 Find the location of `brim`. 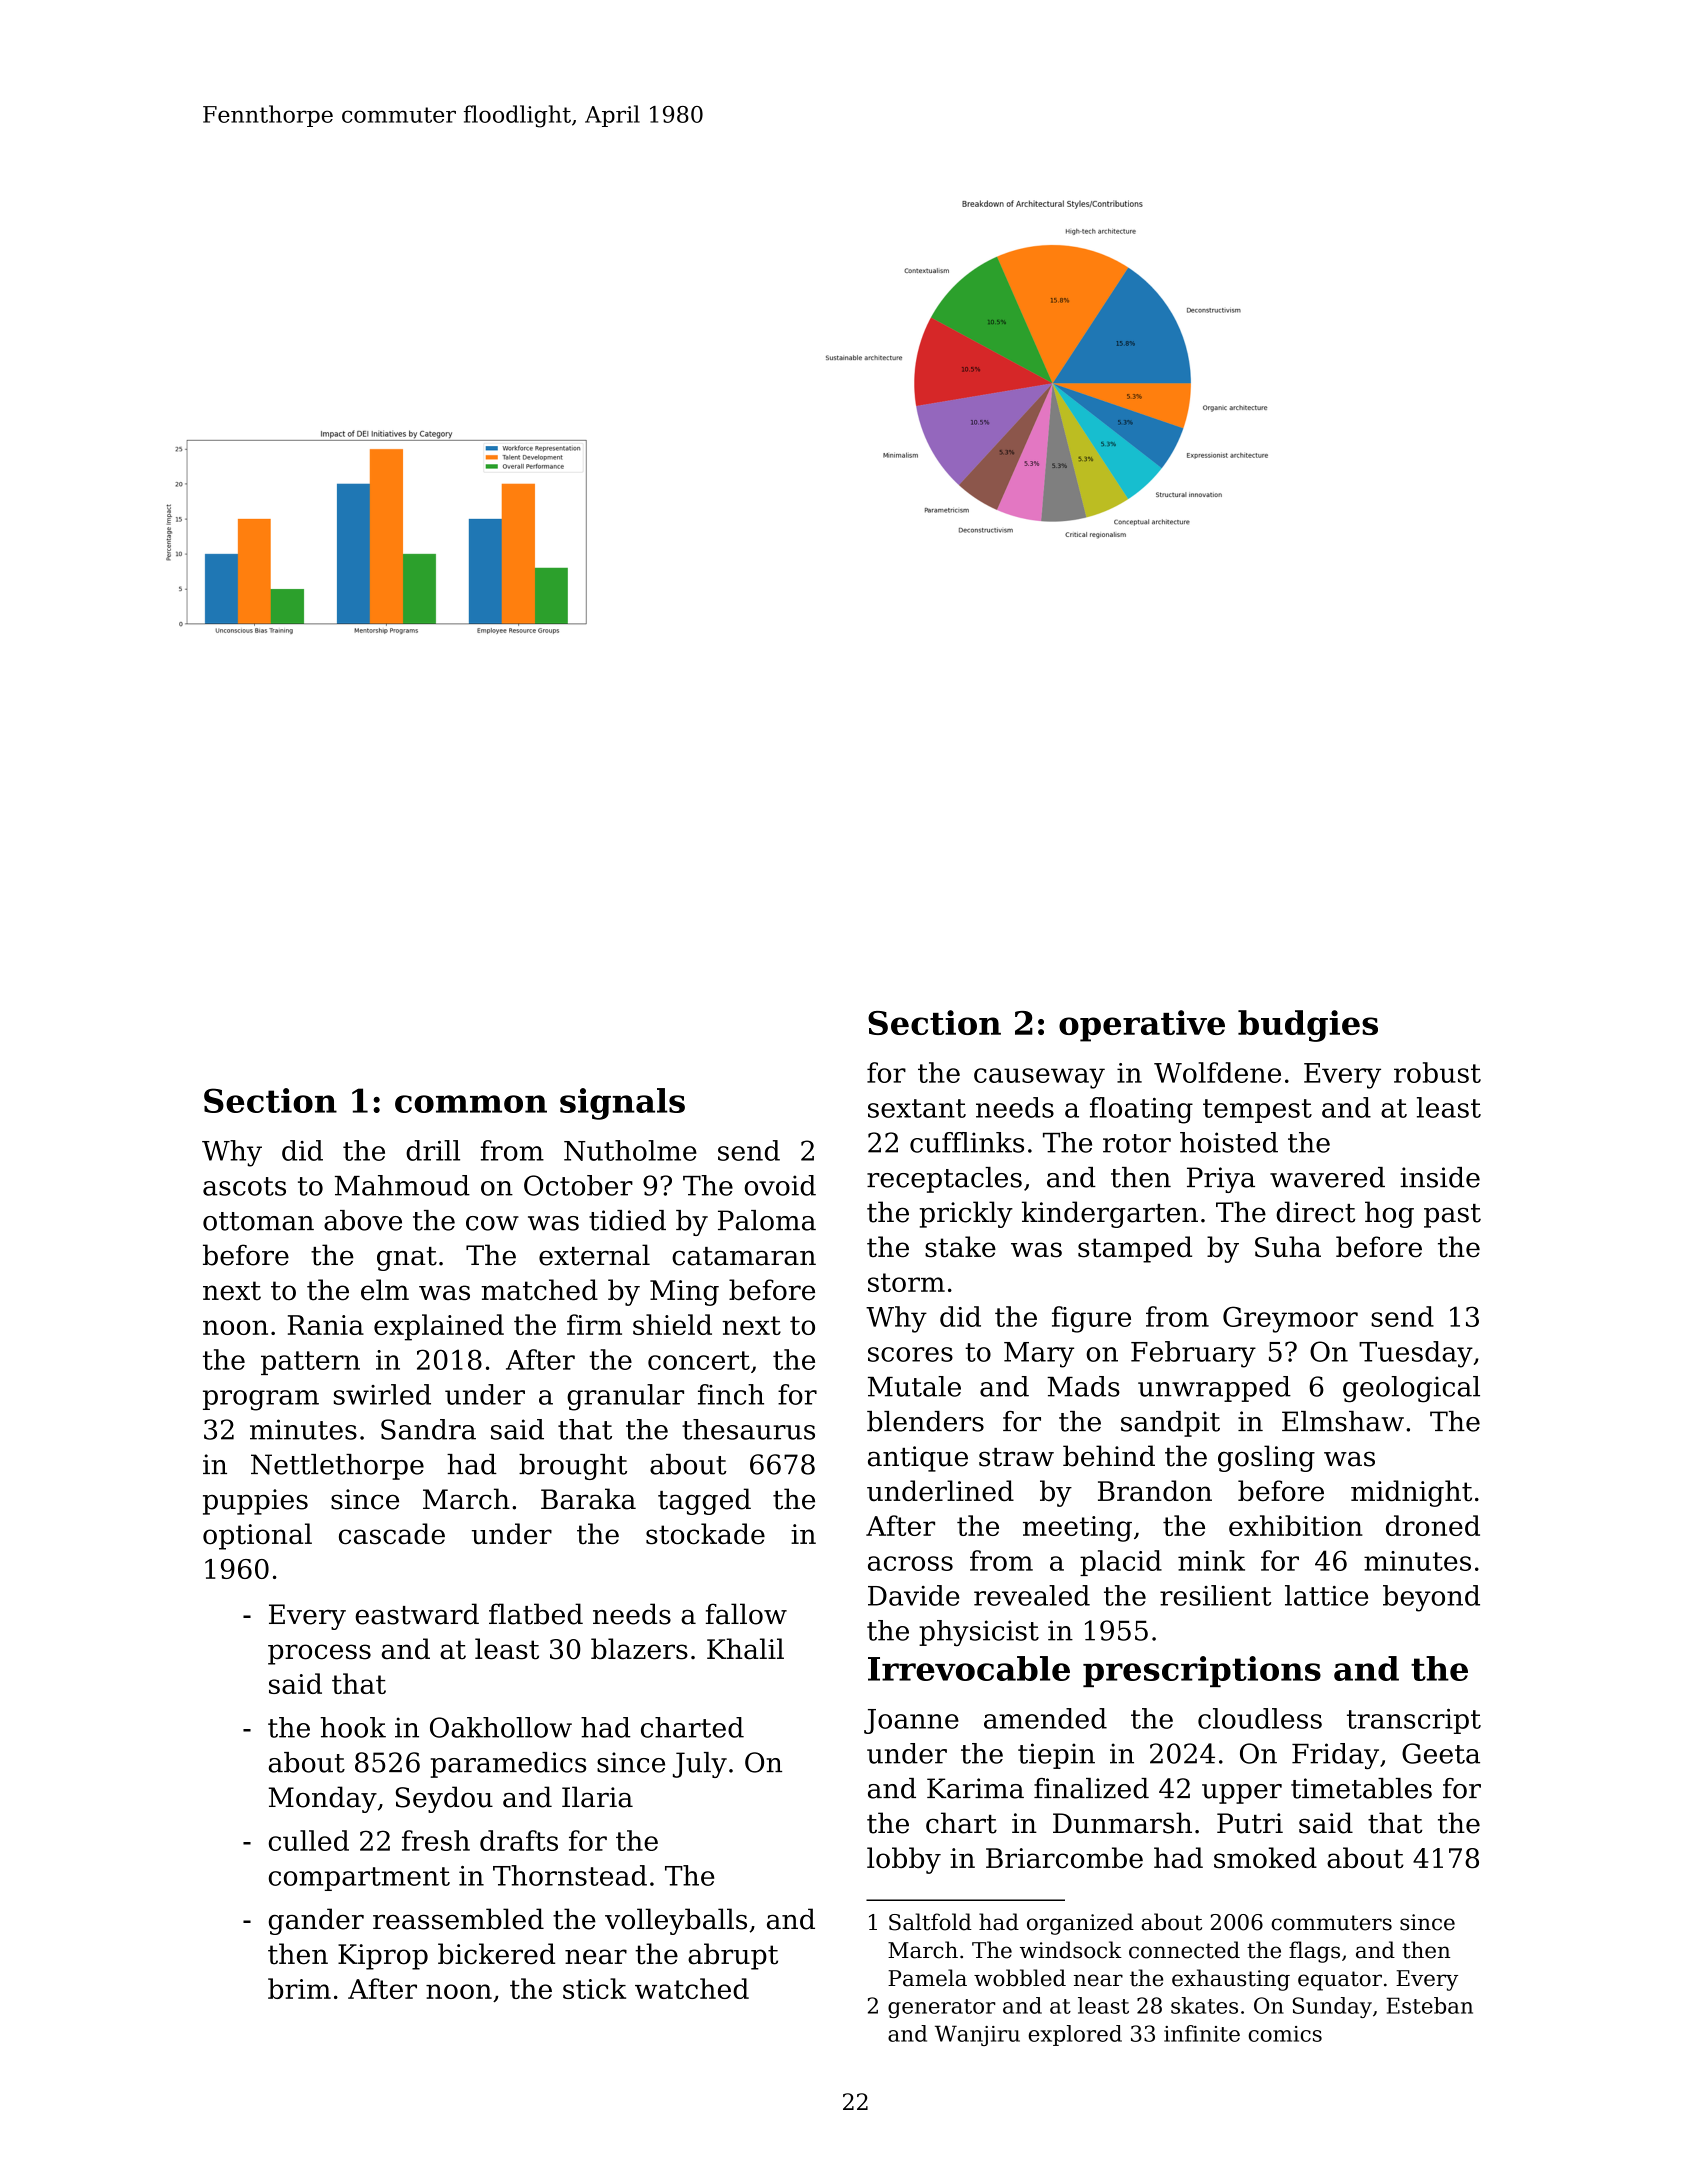

brim is located at coordinates (299, 1988).
